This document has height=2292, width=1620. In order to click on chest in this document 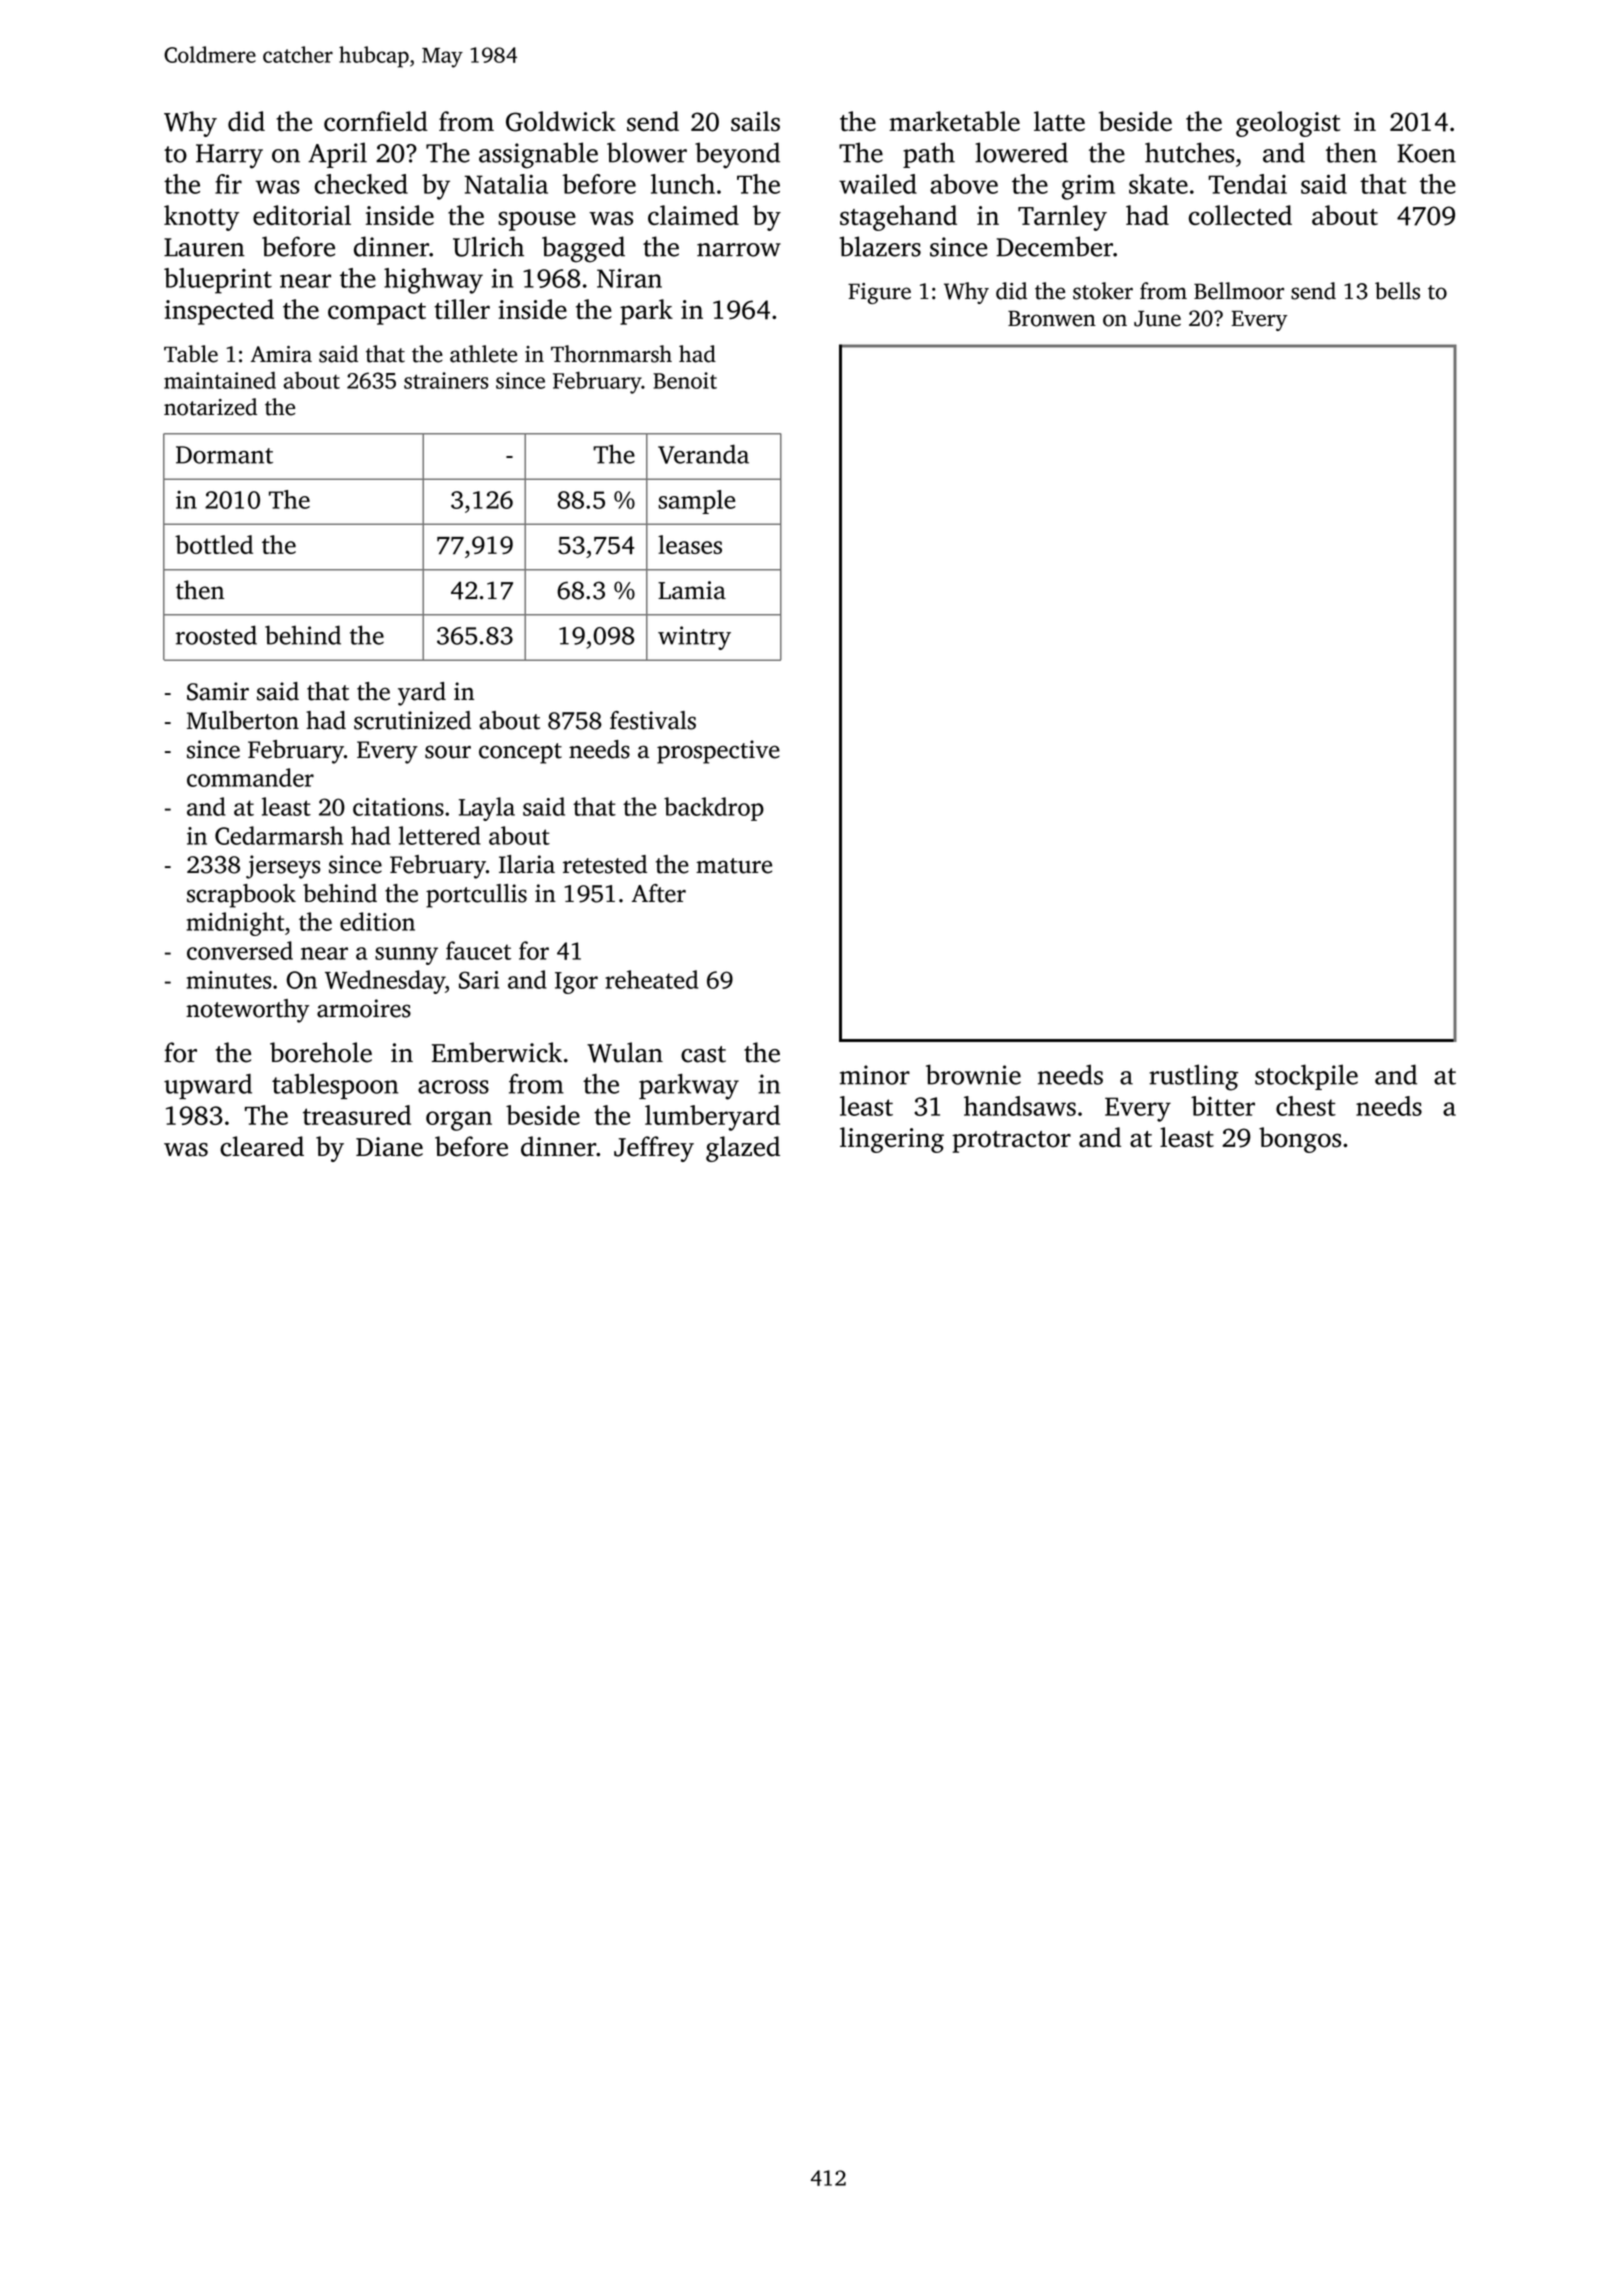, I will do `click(1306, 1106)`.
